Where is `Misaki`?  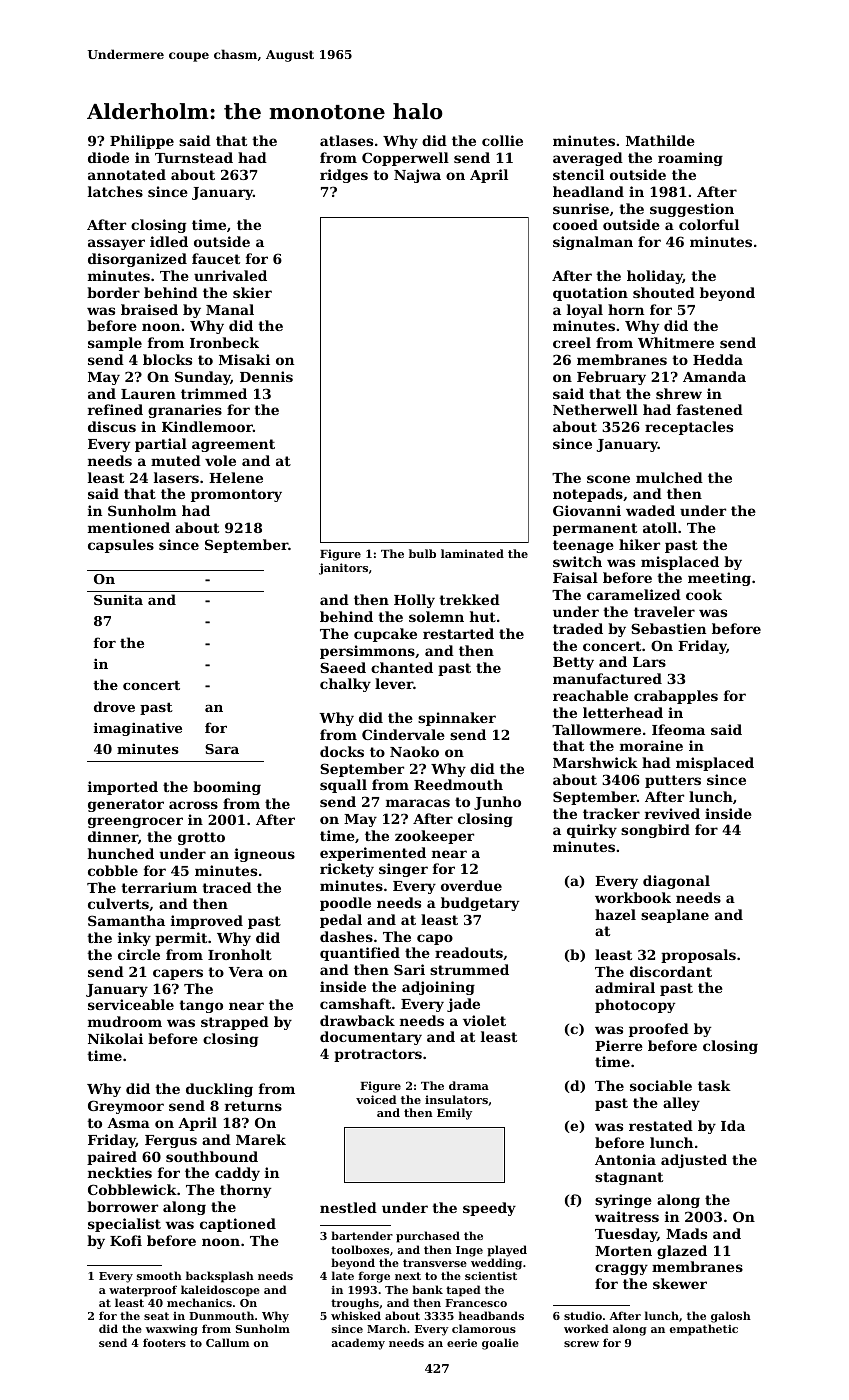 Misaki is located at coordinates (244, 359).
